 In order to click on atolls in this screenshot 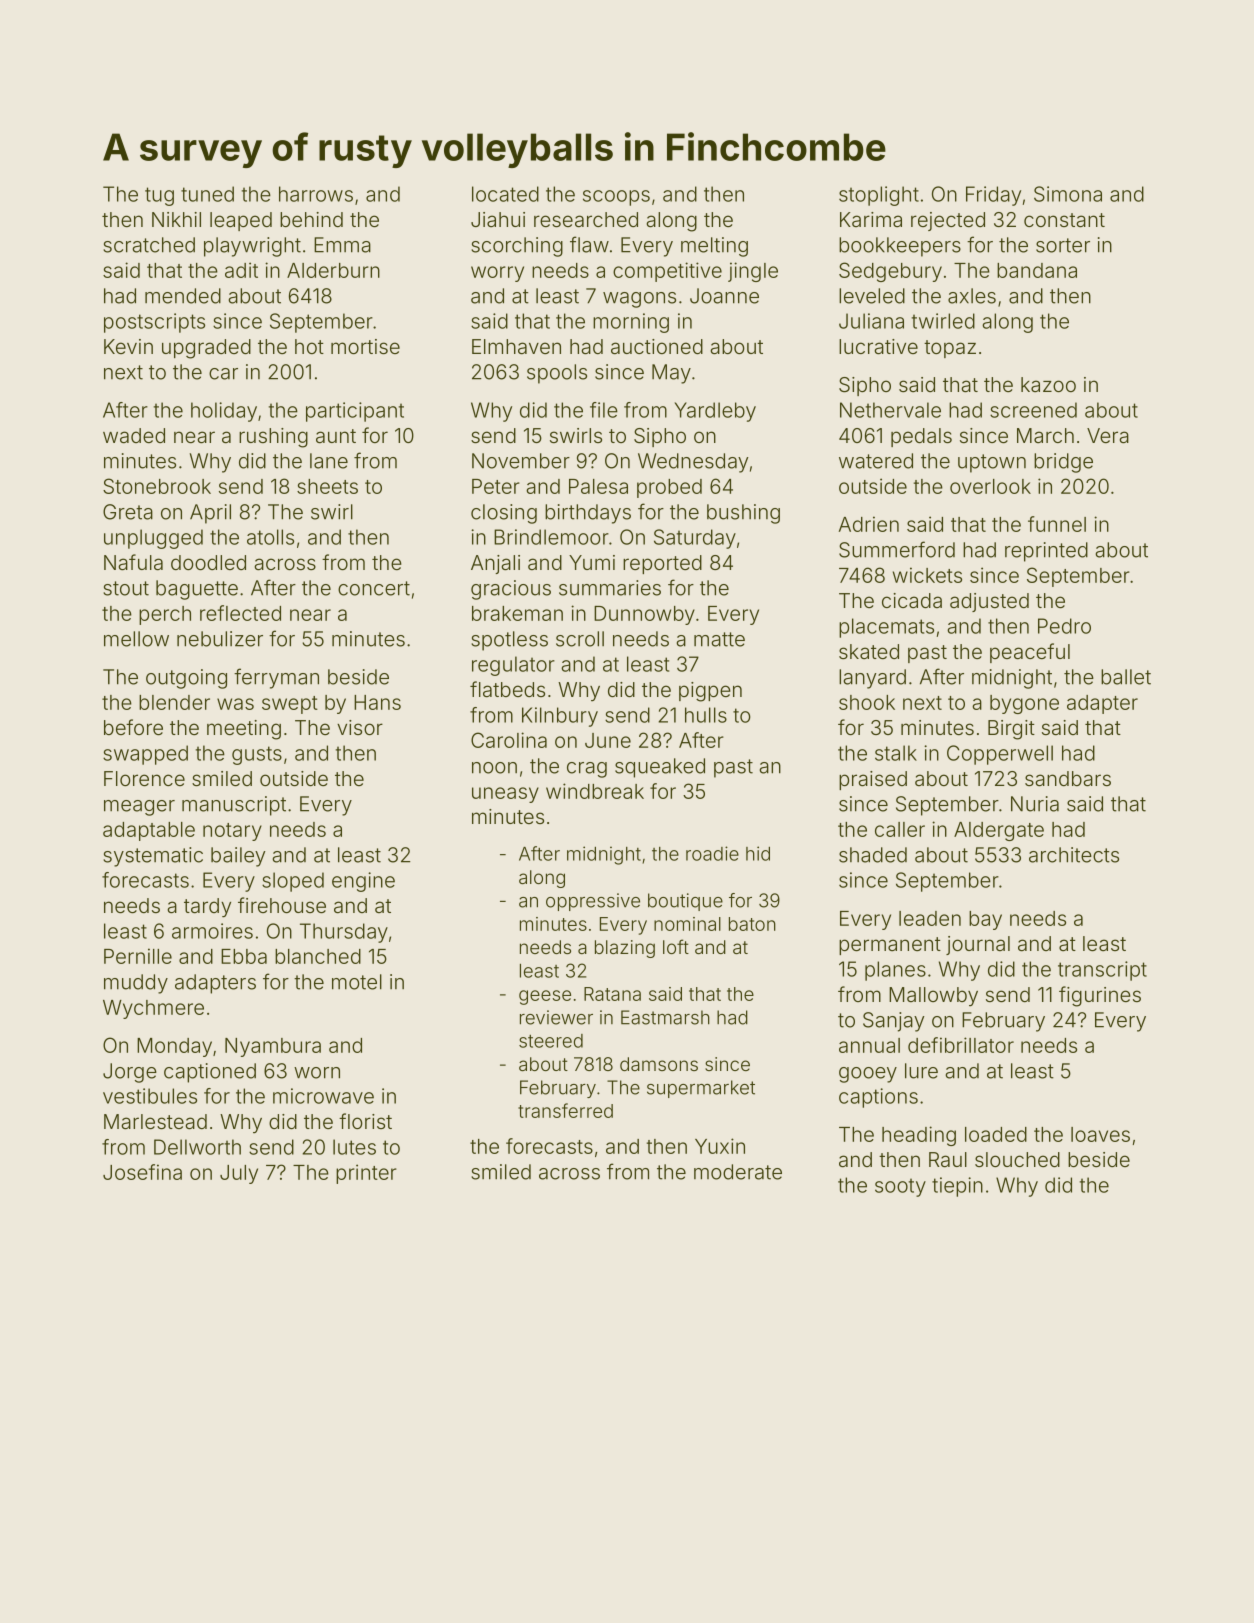, I will do `click(270, 537)`.
